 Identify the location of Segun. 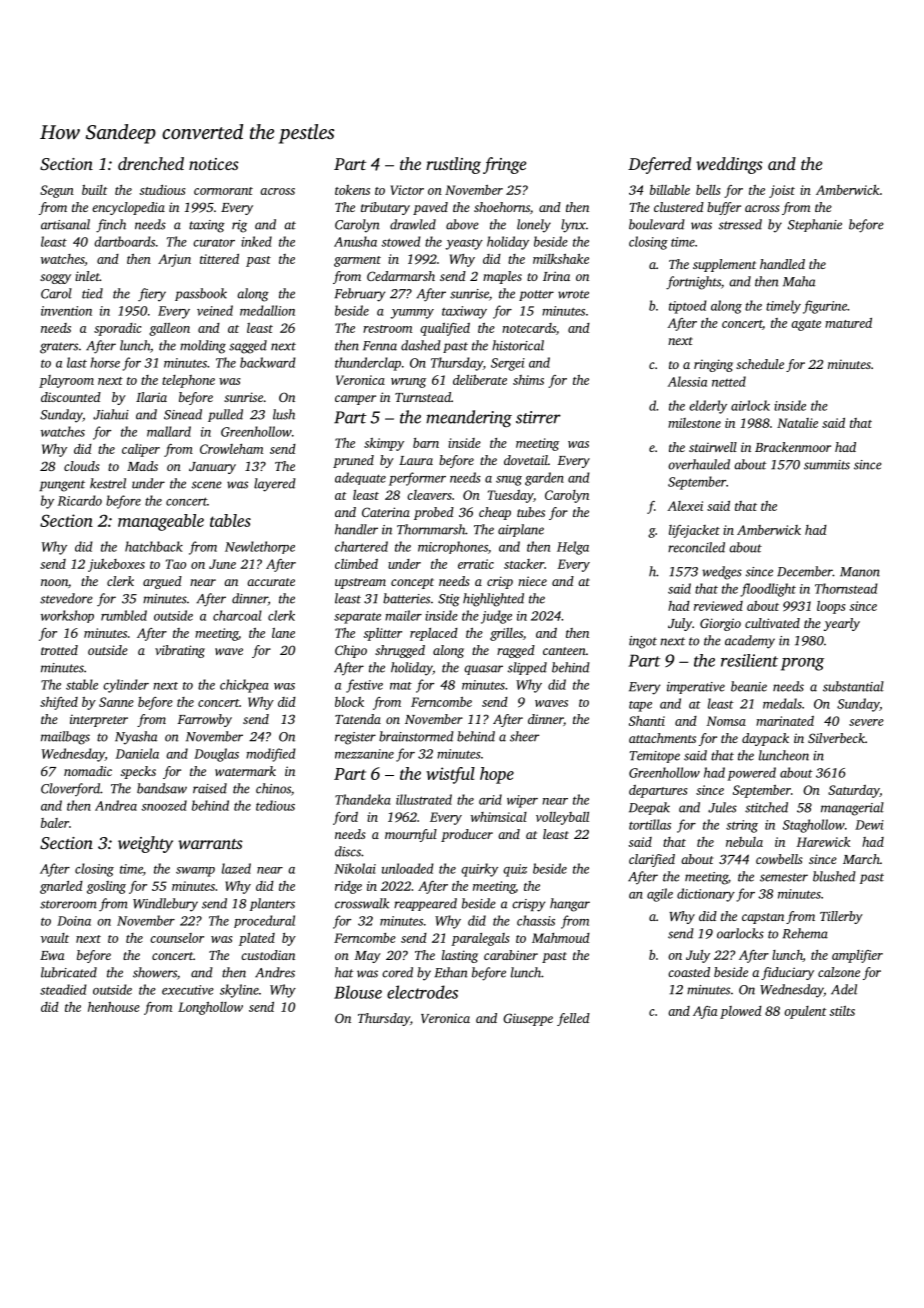
(57, 191).
